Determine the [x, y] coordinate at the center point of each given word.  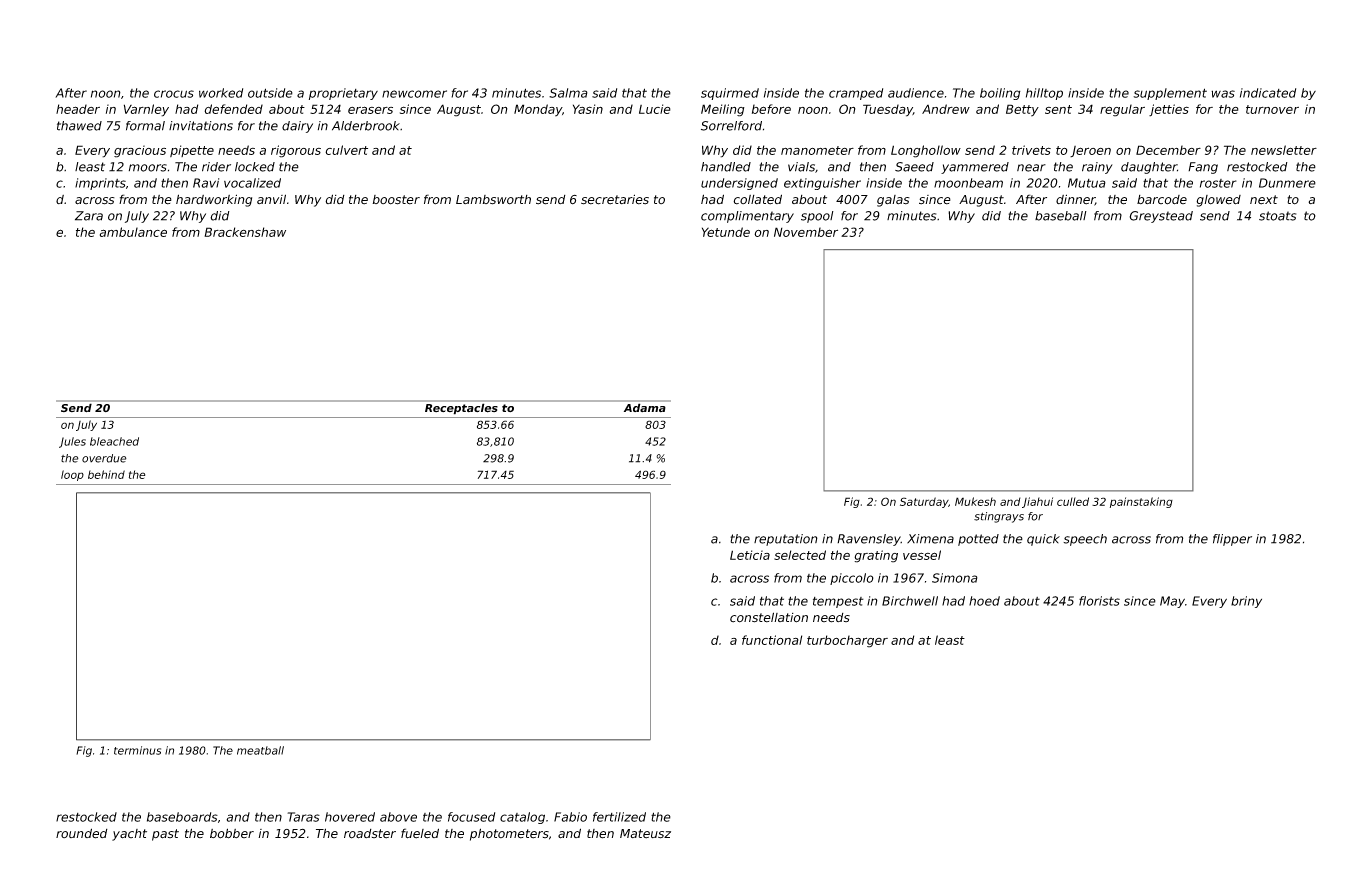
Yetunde [726, 232]
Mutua [1087, 183]
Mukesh [975, 501]
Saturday [924, 502]
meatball [260, 750]
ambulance [133, 232]
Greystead [1161, 217]
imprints [100, 184]
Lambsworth [493, 200]
